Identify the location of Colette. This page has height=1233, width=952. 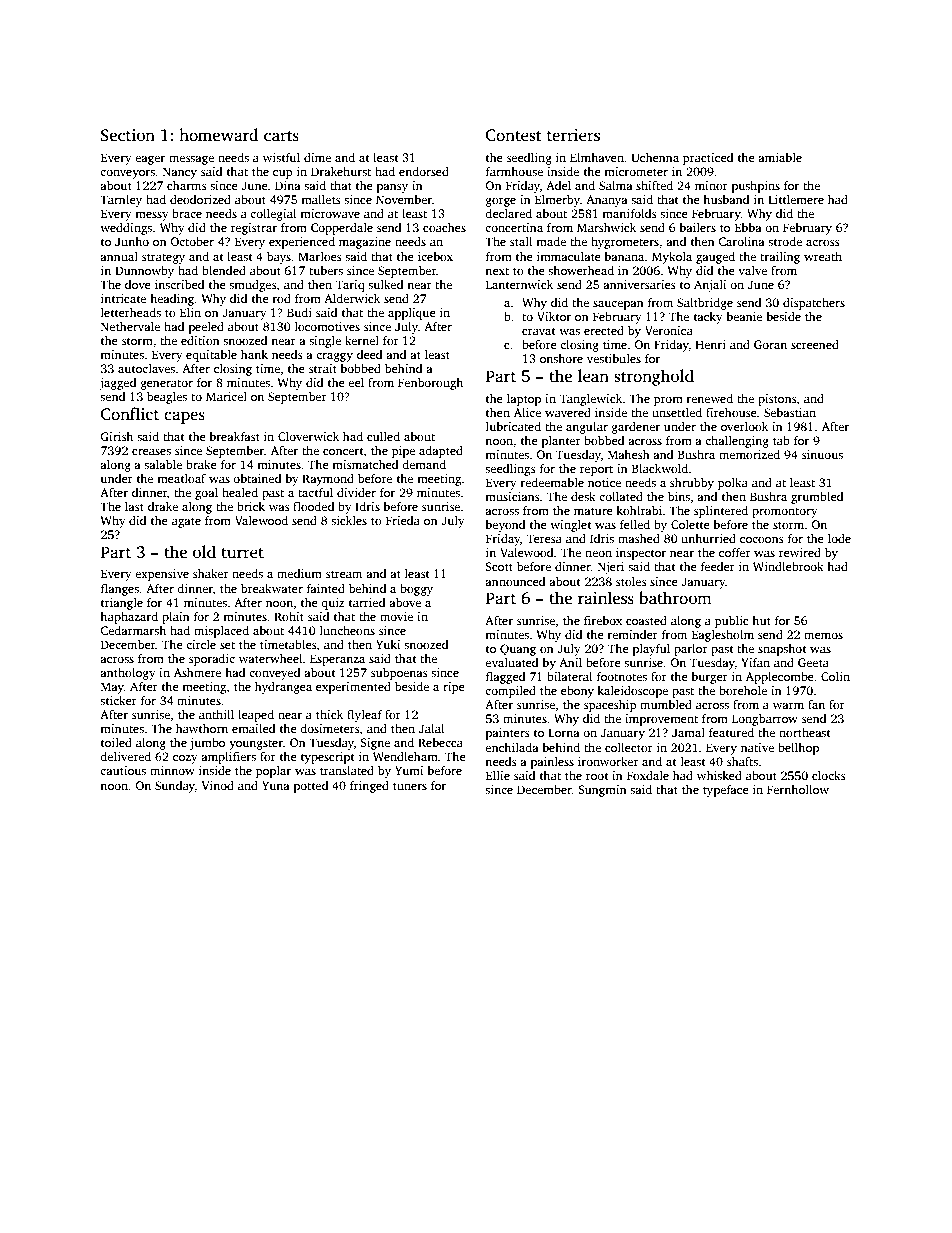
(690, 524).
